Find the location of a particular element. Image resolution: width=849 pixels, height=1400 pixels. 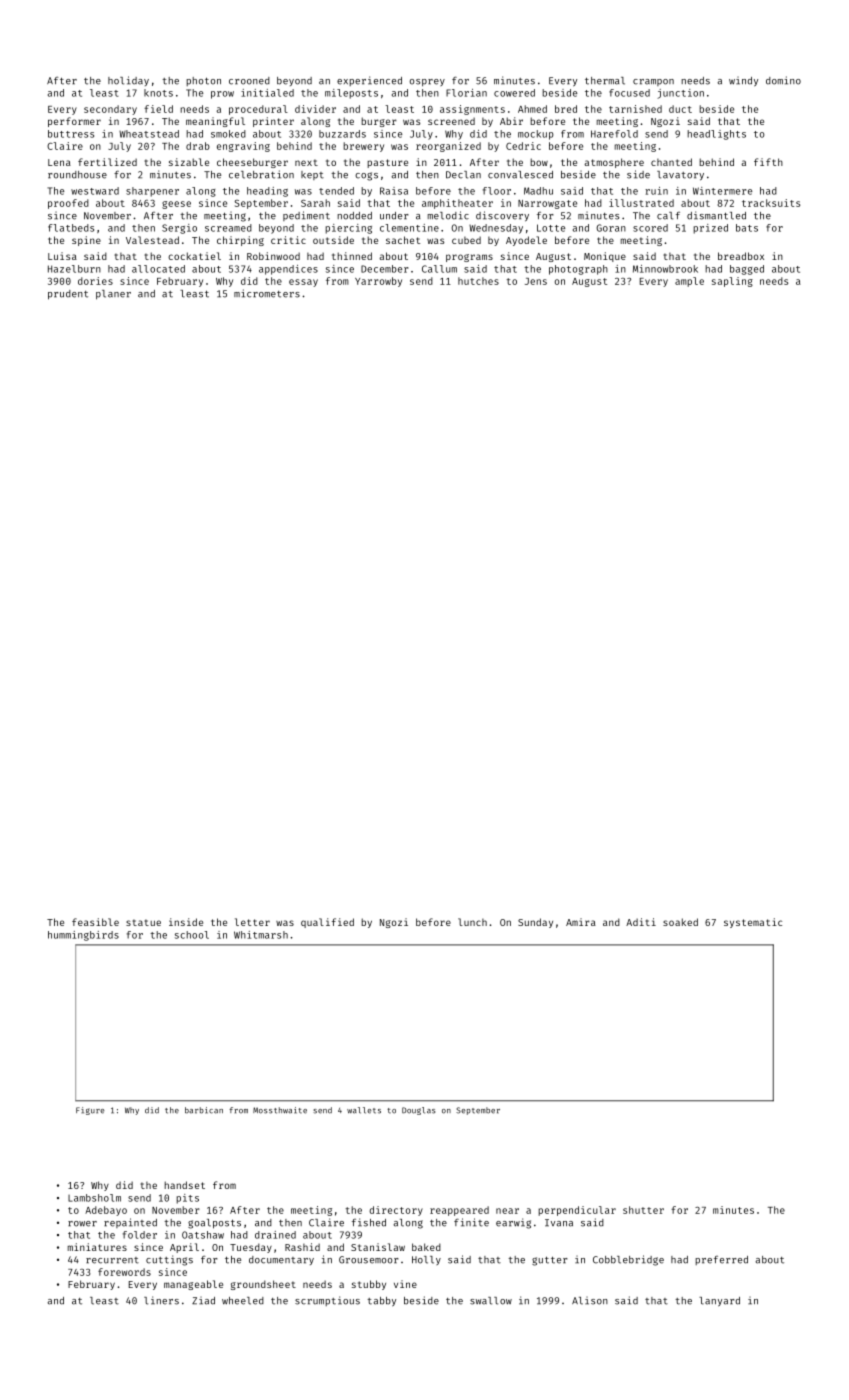

Yarrowby is located at coordinates (378, 282).
